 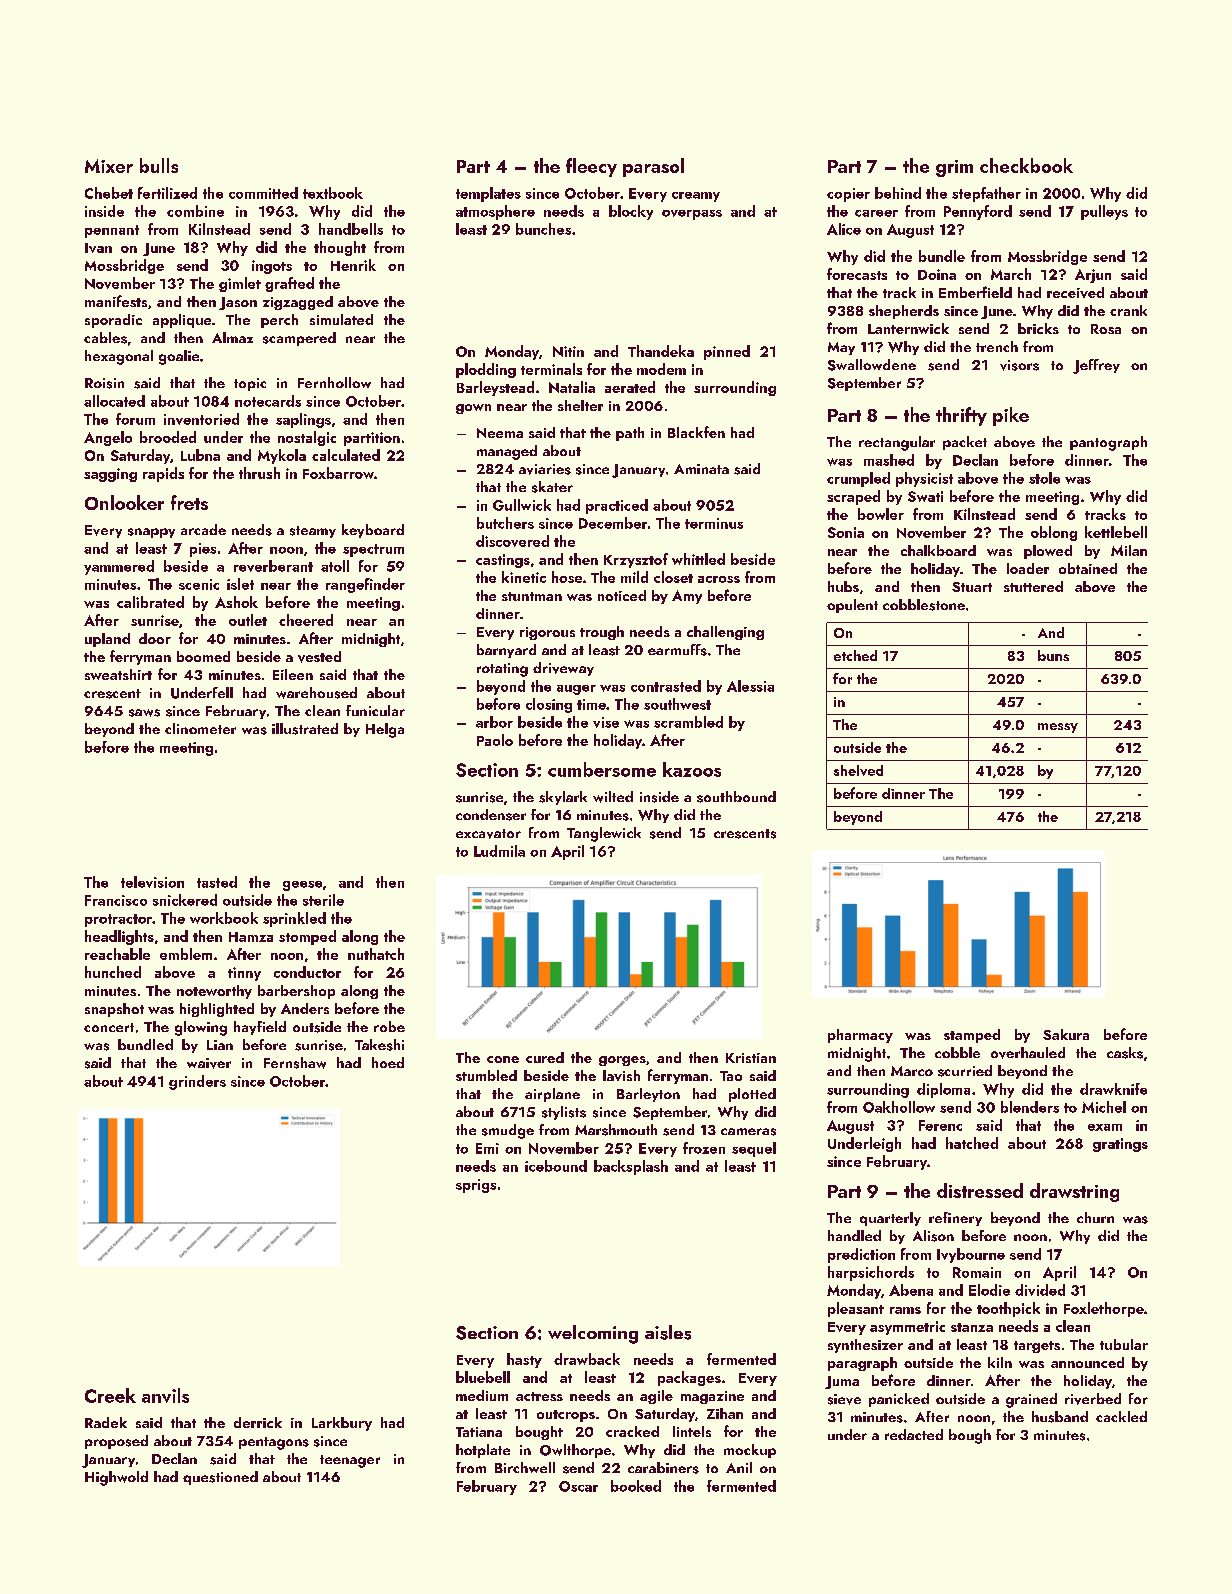 What do you see at coordinates (200, 728) in the image?
I see `clinometer` at bounding box center [200, 728].
